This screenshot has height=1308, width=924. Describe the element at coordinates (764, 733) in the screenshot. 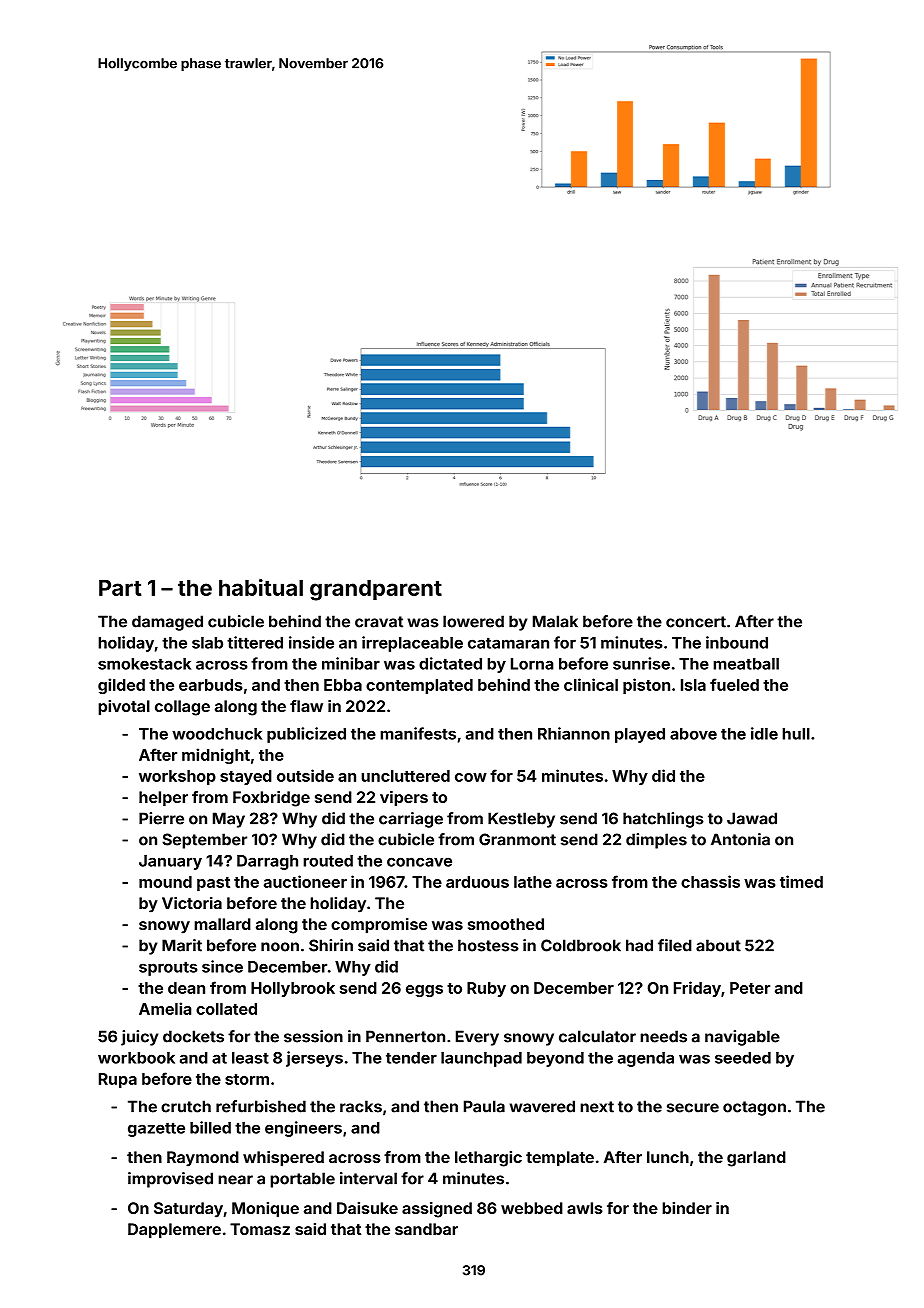

I see `idle` at that location.
